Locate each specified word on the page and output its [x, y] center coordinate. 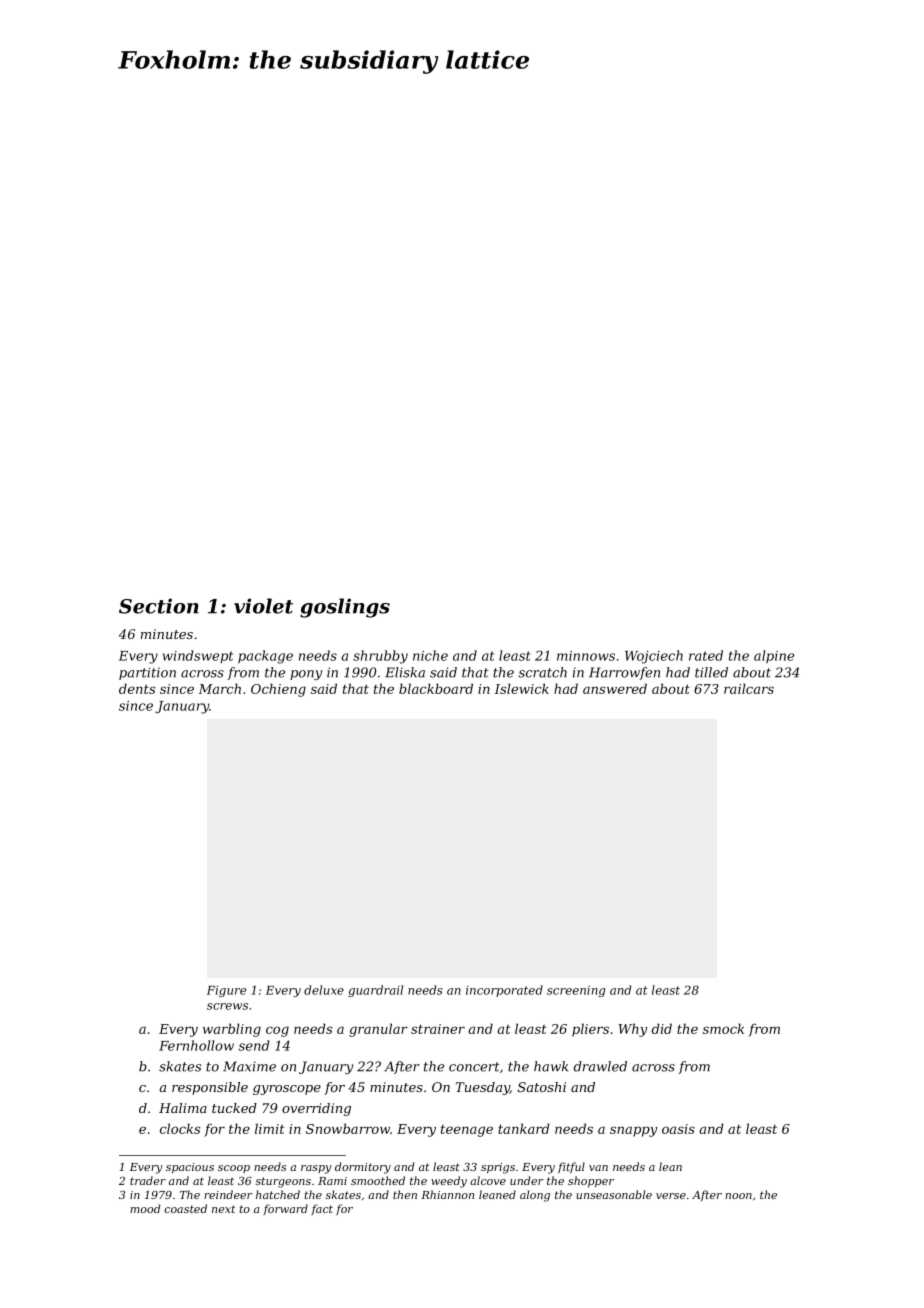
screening [576, 991]
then [405, 1194]
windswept [198, 656]
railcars [749, 688]
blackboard [436, 688]
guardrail [375, 991]
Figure [226, 991]
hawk [551, 1066]
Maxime [249, 1066]
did [662, 1028]
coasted [186, 1208]
